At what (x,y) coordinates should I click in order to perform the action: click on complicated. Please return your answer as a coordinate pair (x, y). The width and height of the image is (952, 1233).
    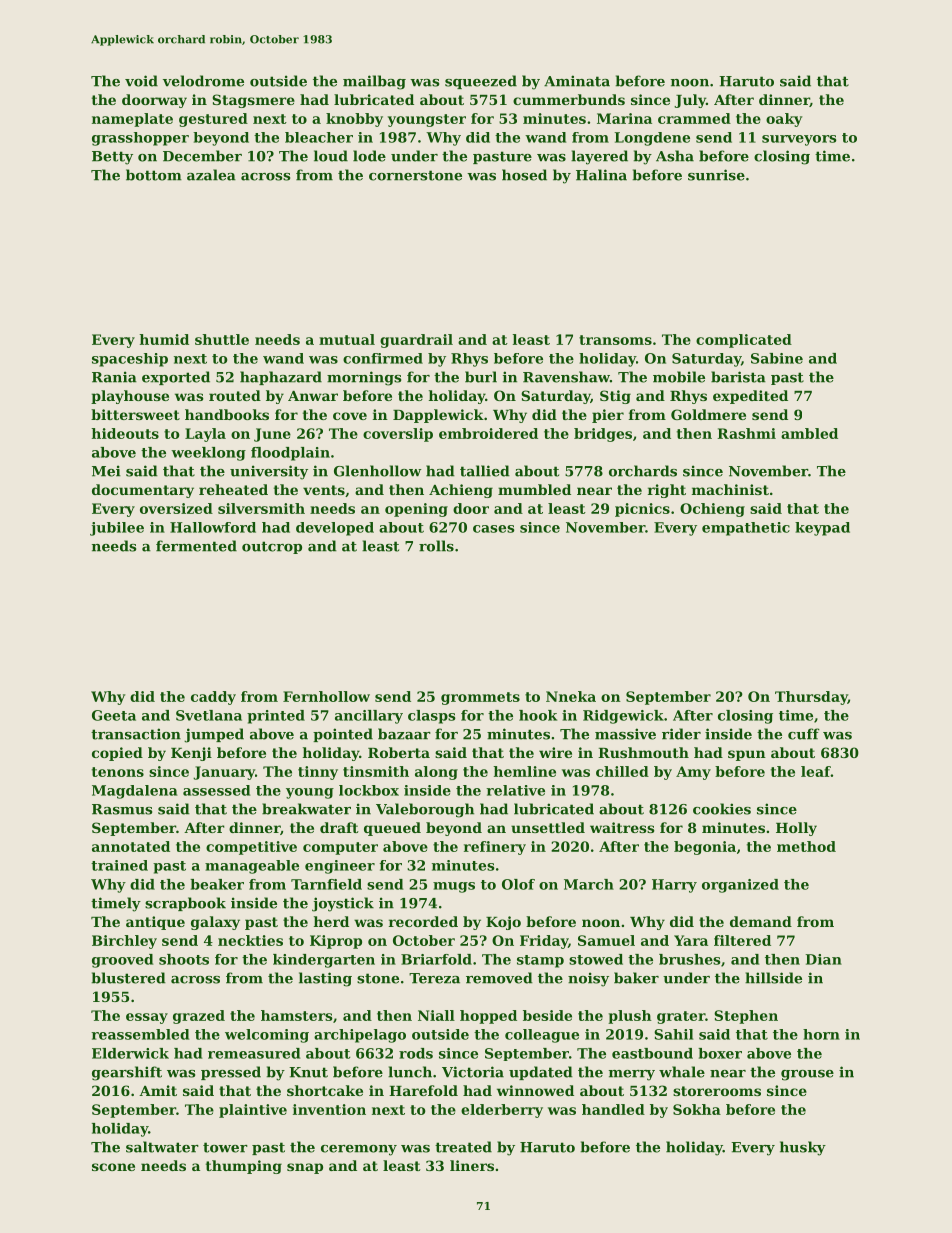
    Looking at the image, I should click on (744, 341).
